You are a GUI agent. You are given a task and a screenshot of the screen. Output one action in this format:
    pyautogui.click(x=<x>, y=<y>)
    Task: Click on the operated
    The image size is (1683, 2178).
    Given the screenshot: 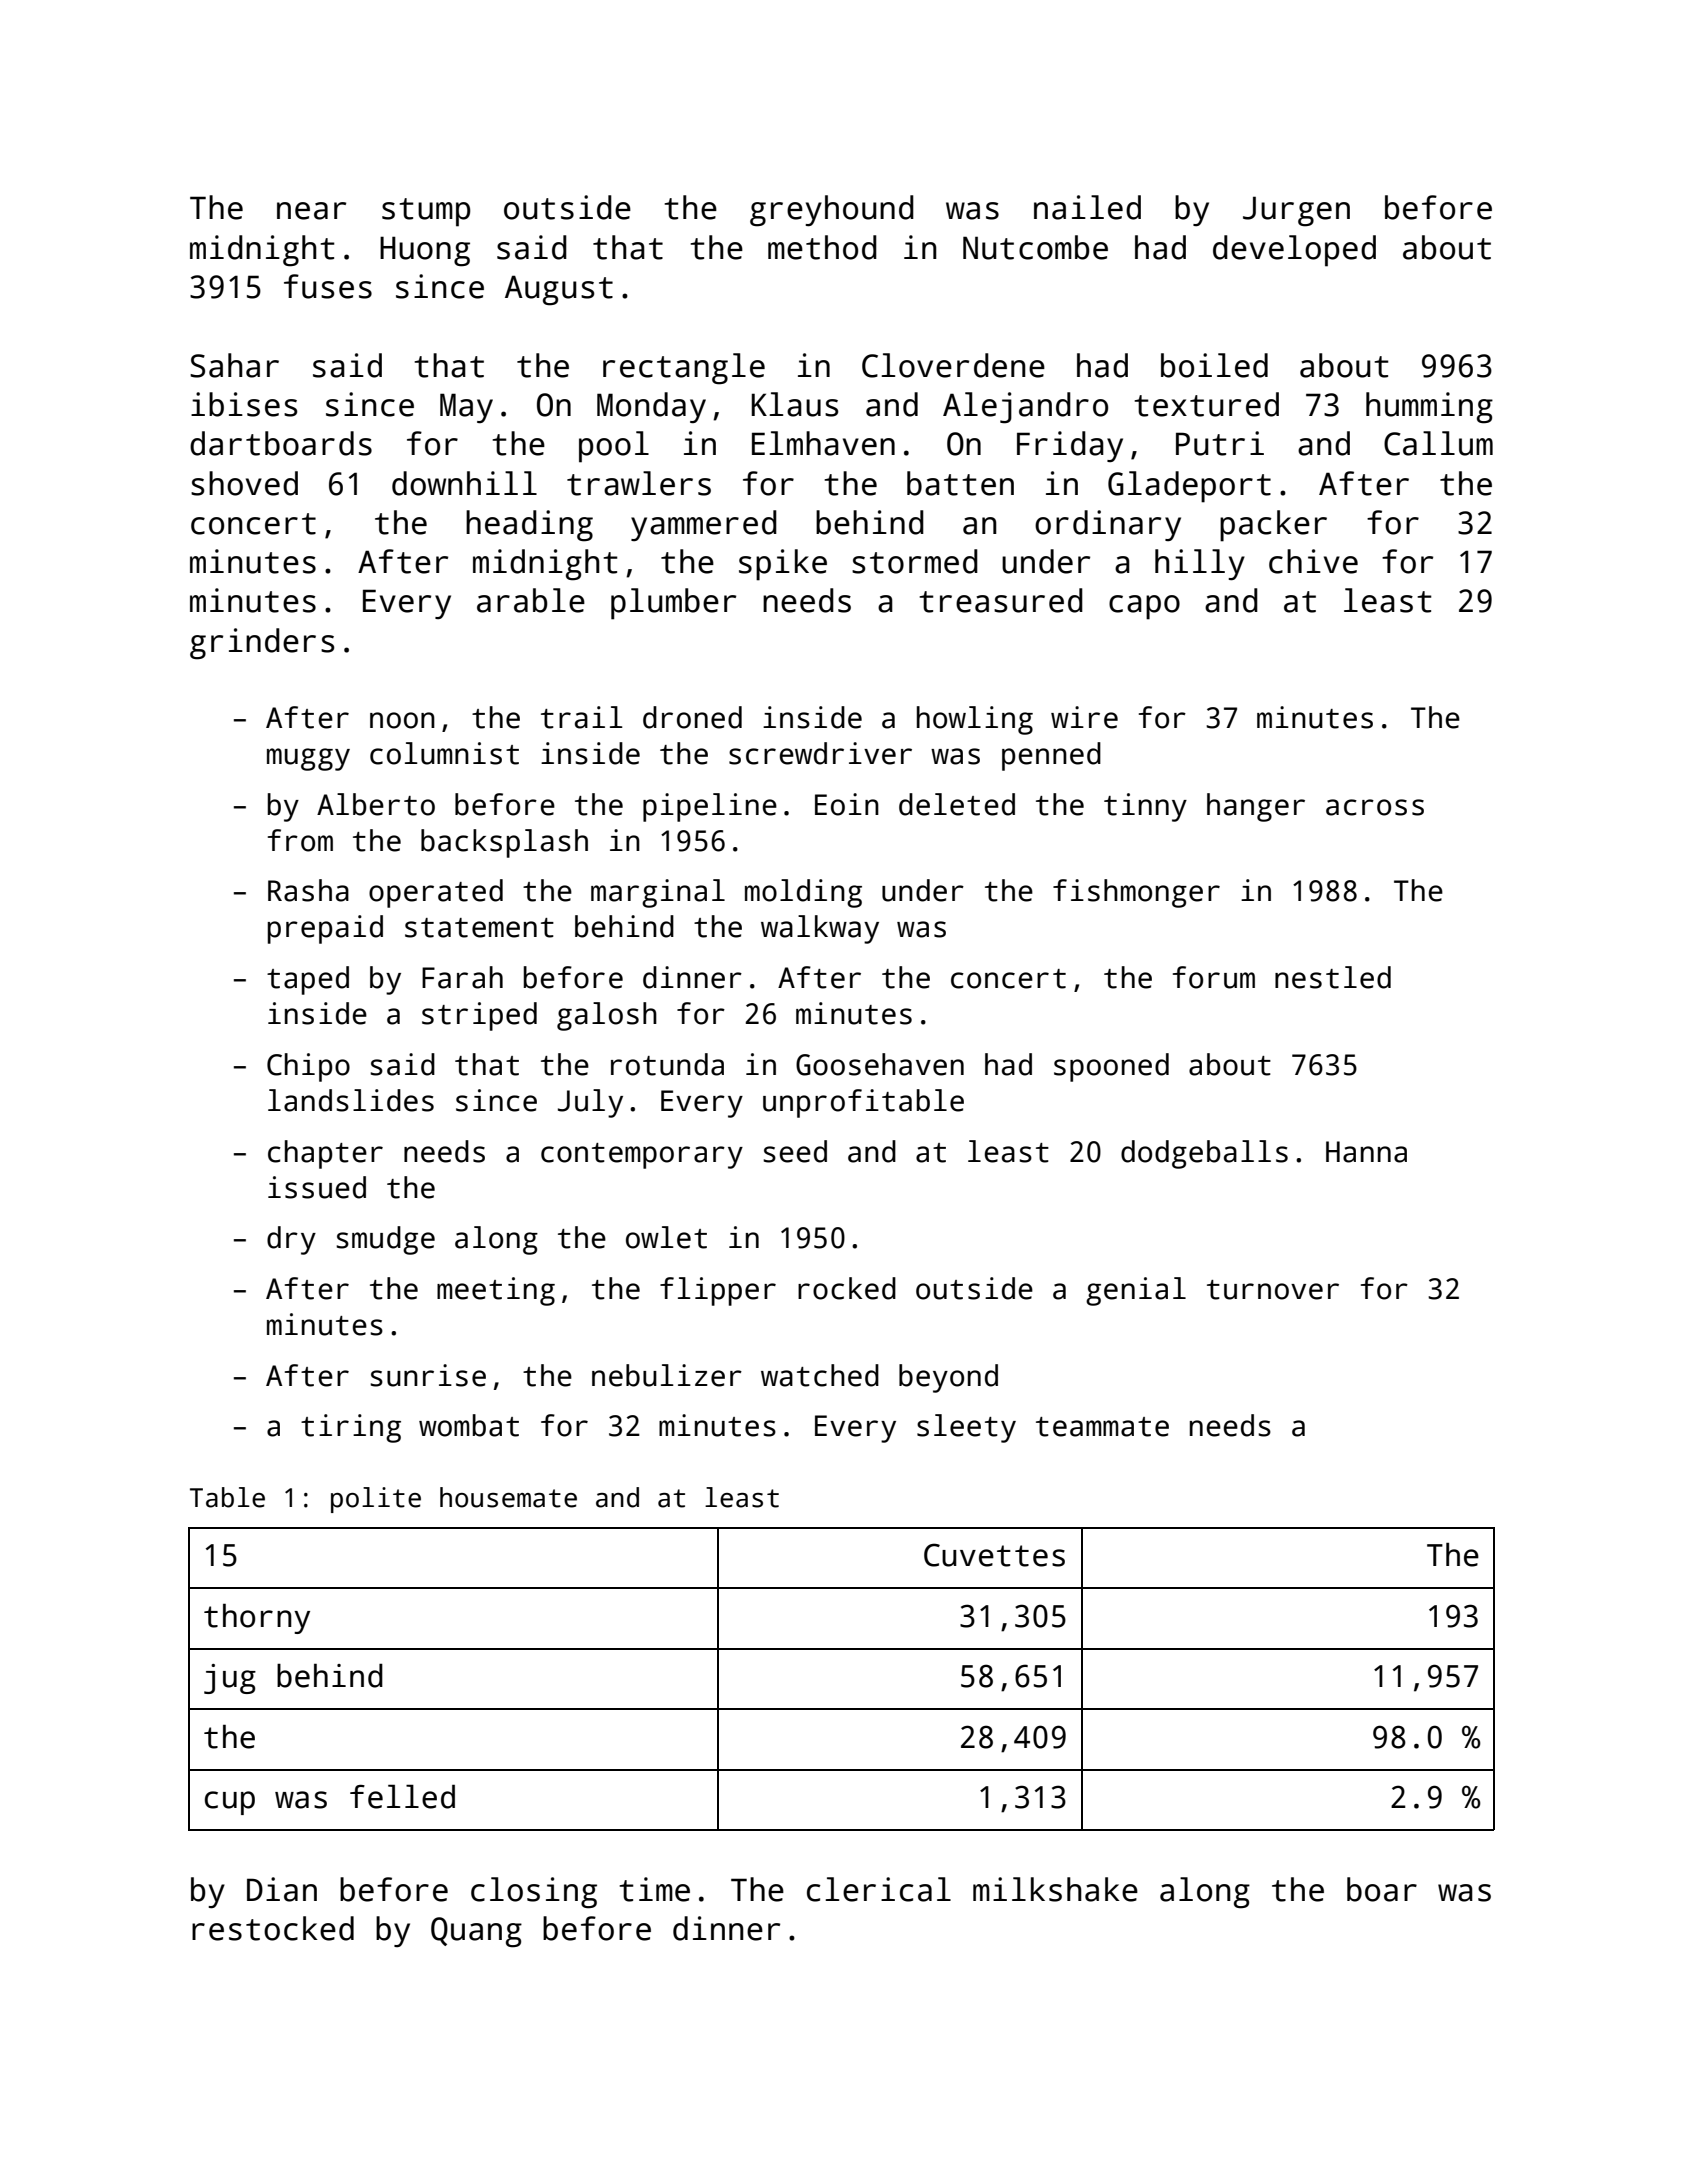 What is the action you would take?
    pyautogui.click(x=436, y=893)
